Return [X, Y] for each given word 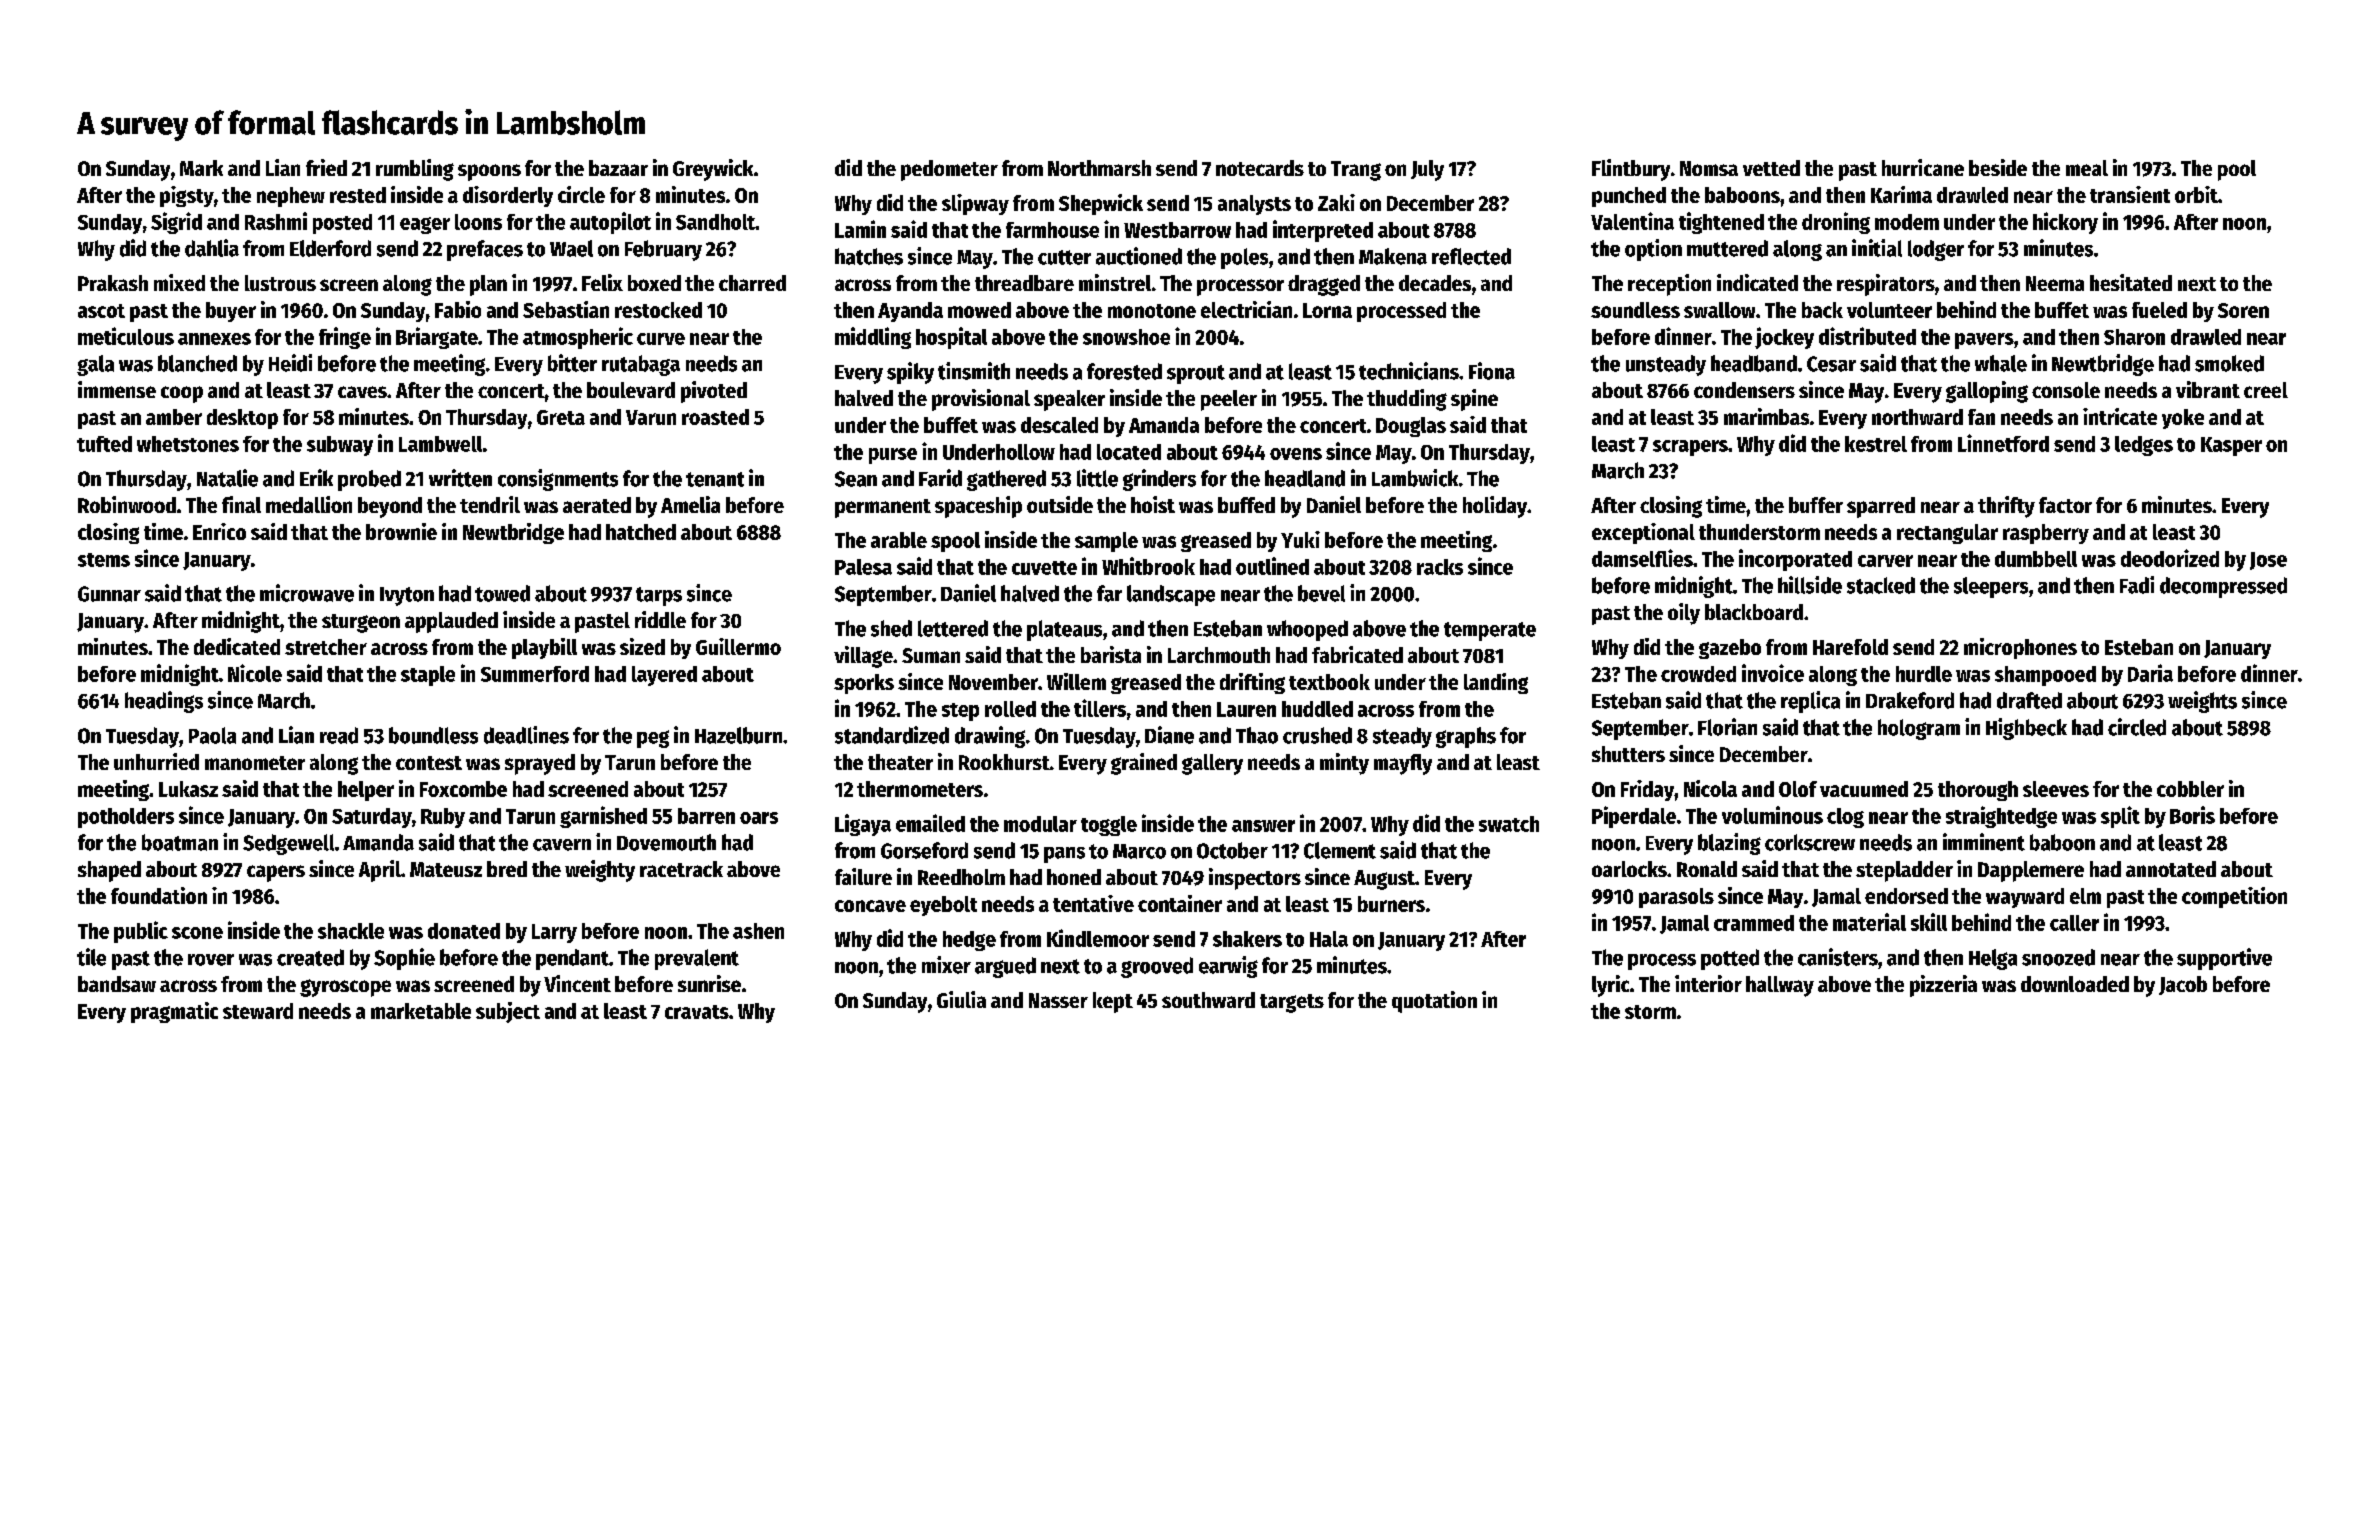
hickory [2065, 223]
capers [276, 873]
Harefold [1850, 647]
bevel [1321, 593]
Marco [1139, 851]
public [141, 932]
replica [1810, 702]
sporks [864, 684]
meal [2087, 168]
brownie [401, 531]
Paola [212, 735]
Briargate [437, 338]
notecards [1260, 168]
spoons [489, 172]
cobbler [2190, 789]
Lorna [1327, 310]
